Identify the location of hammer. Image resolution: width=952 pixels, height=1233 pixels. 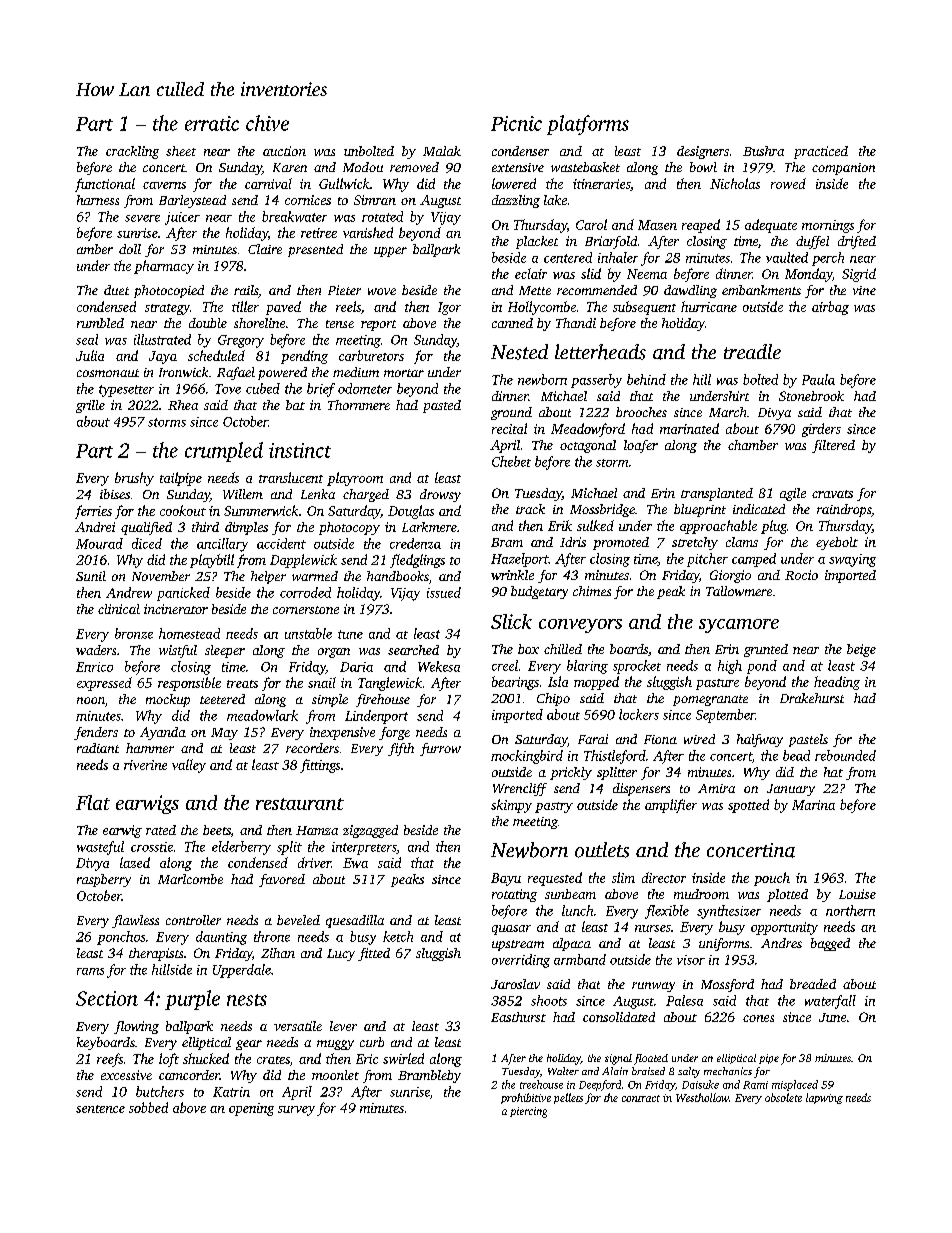
(150, 748).
